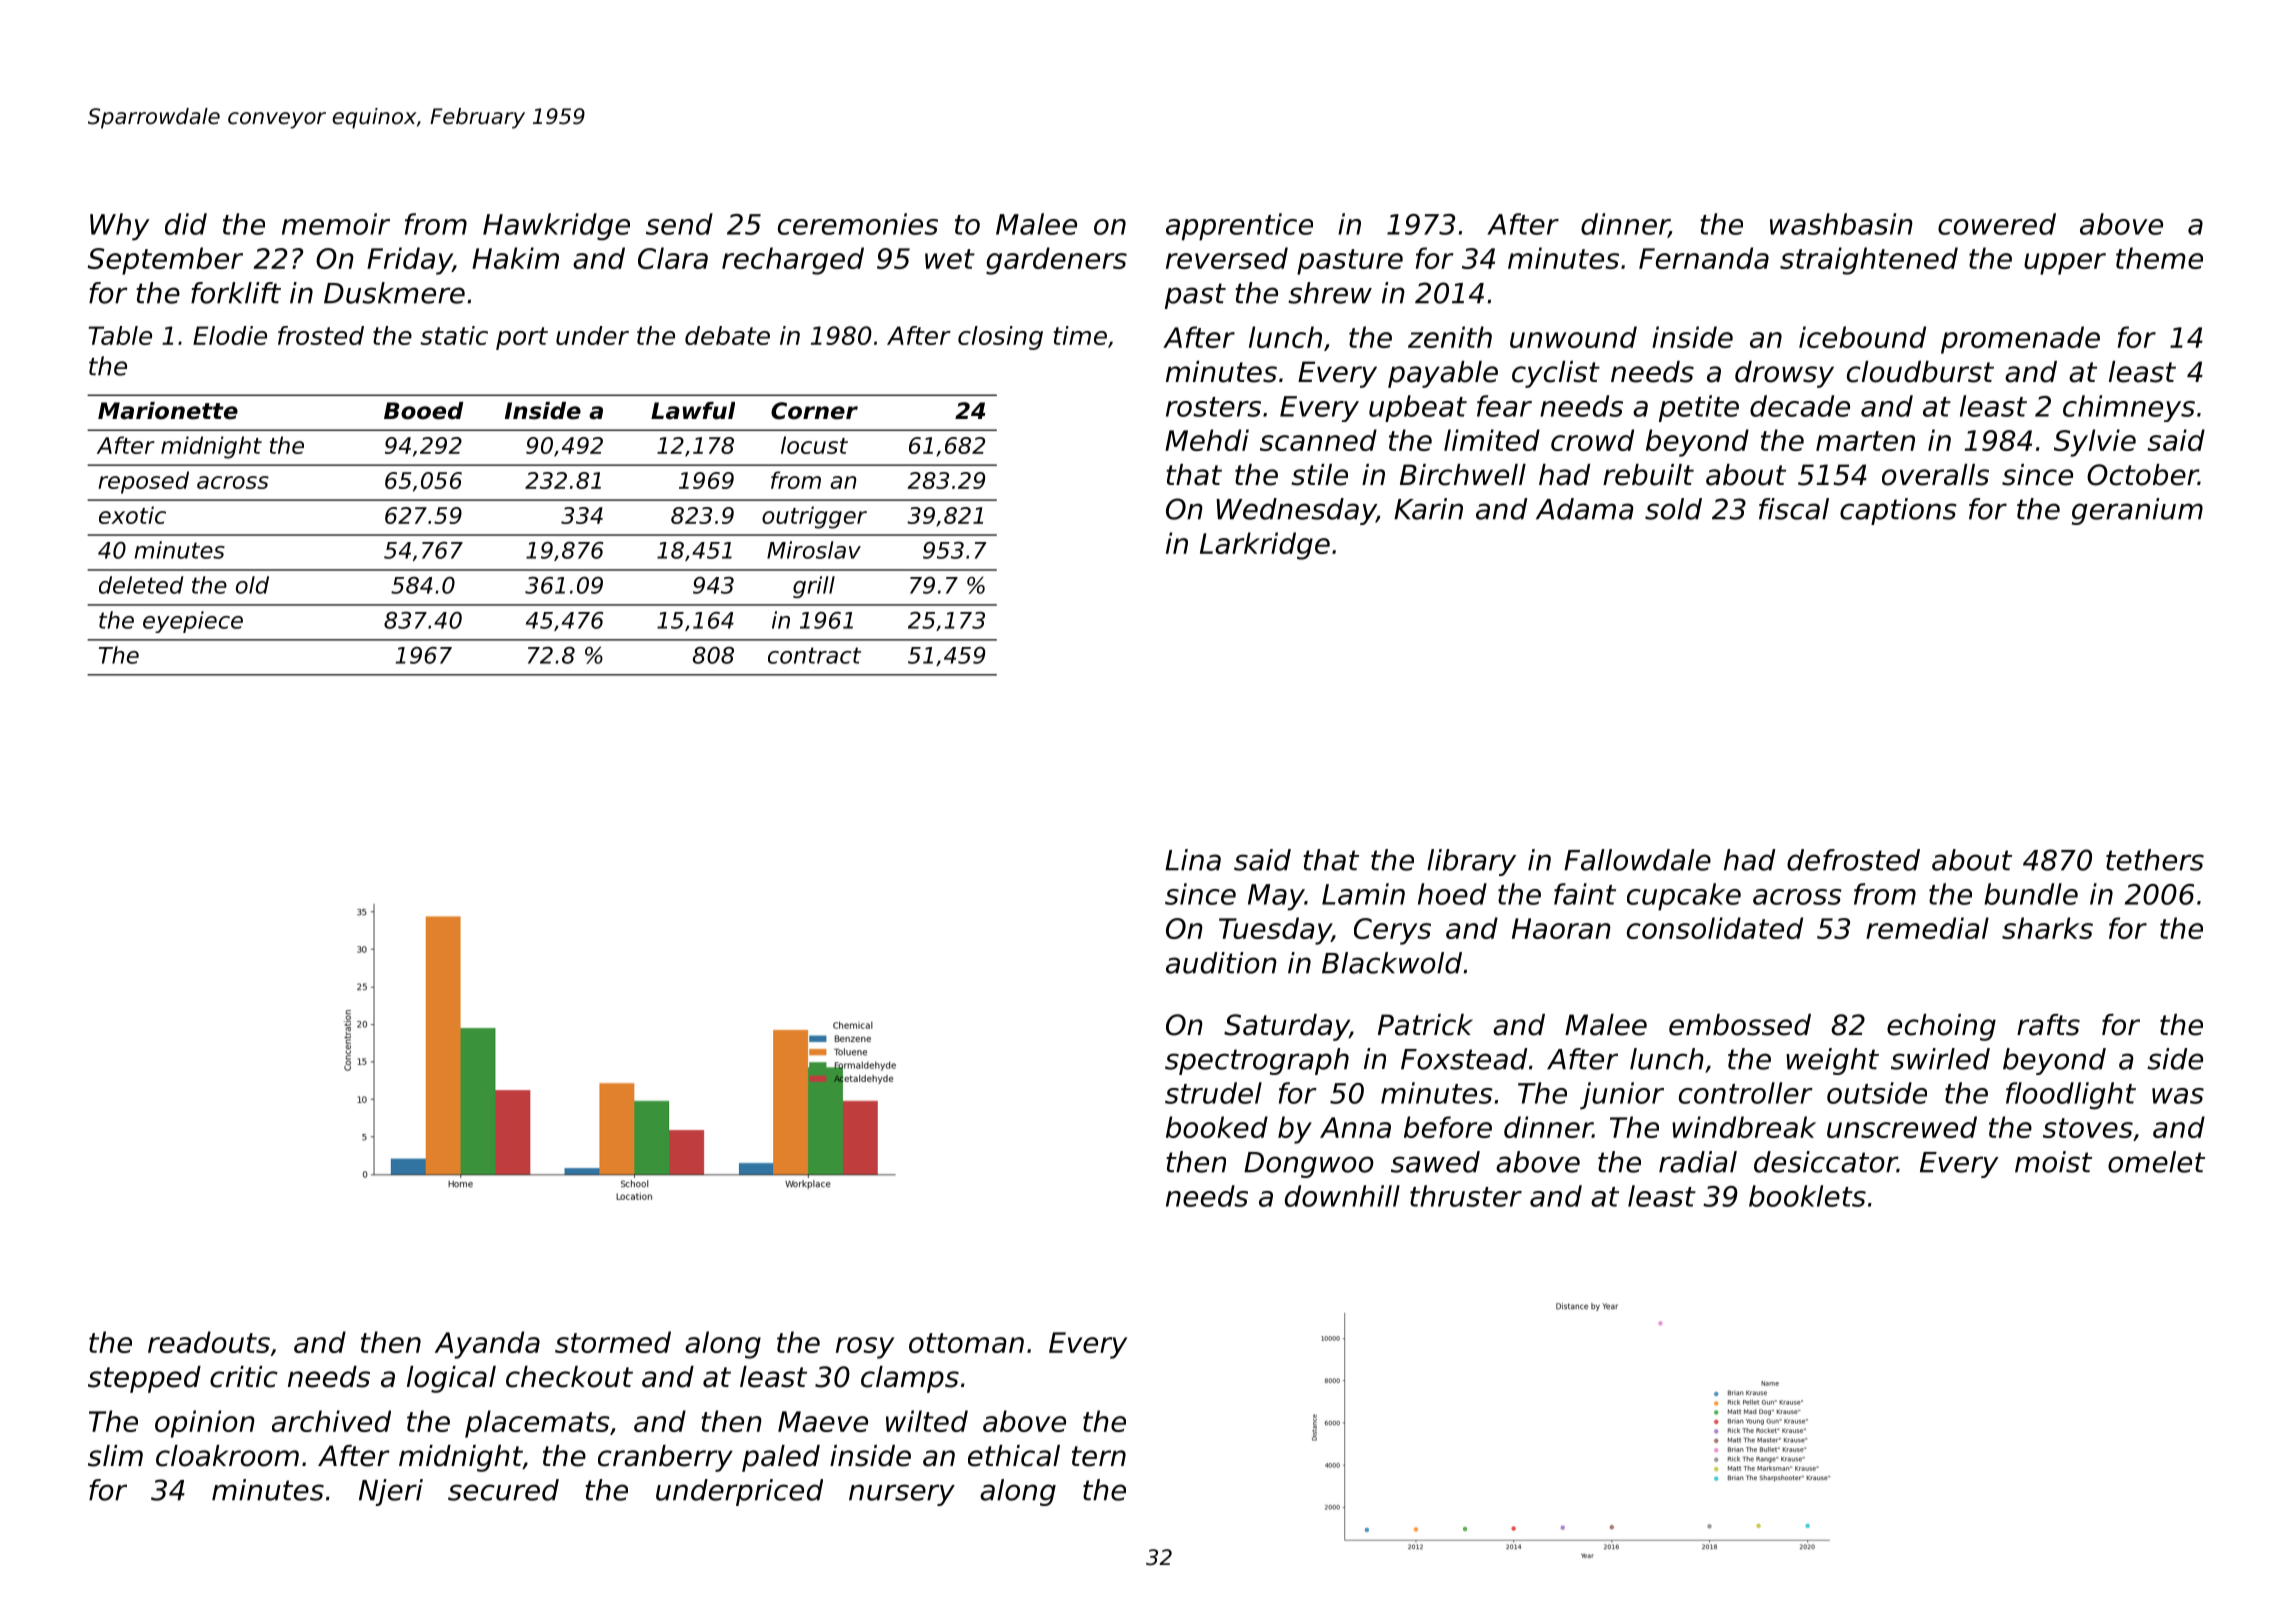  I want to click on stoves, so click(2088, 1128).
